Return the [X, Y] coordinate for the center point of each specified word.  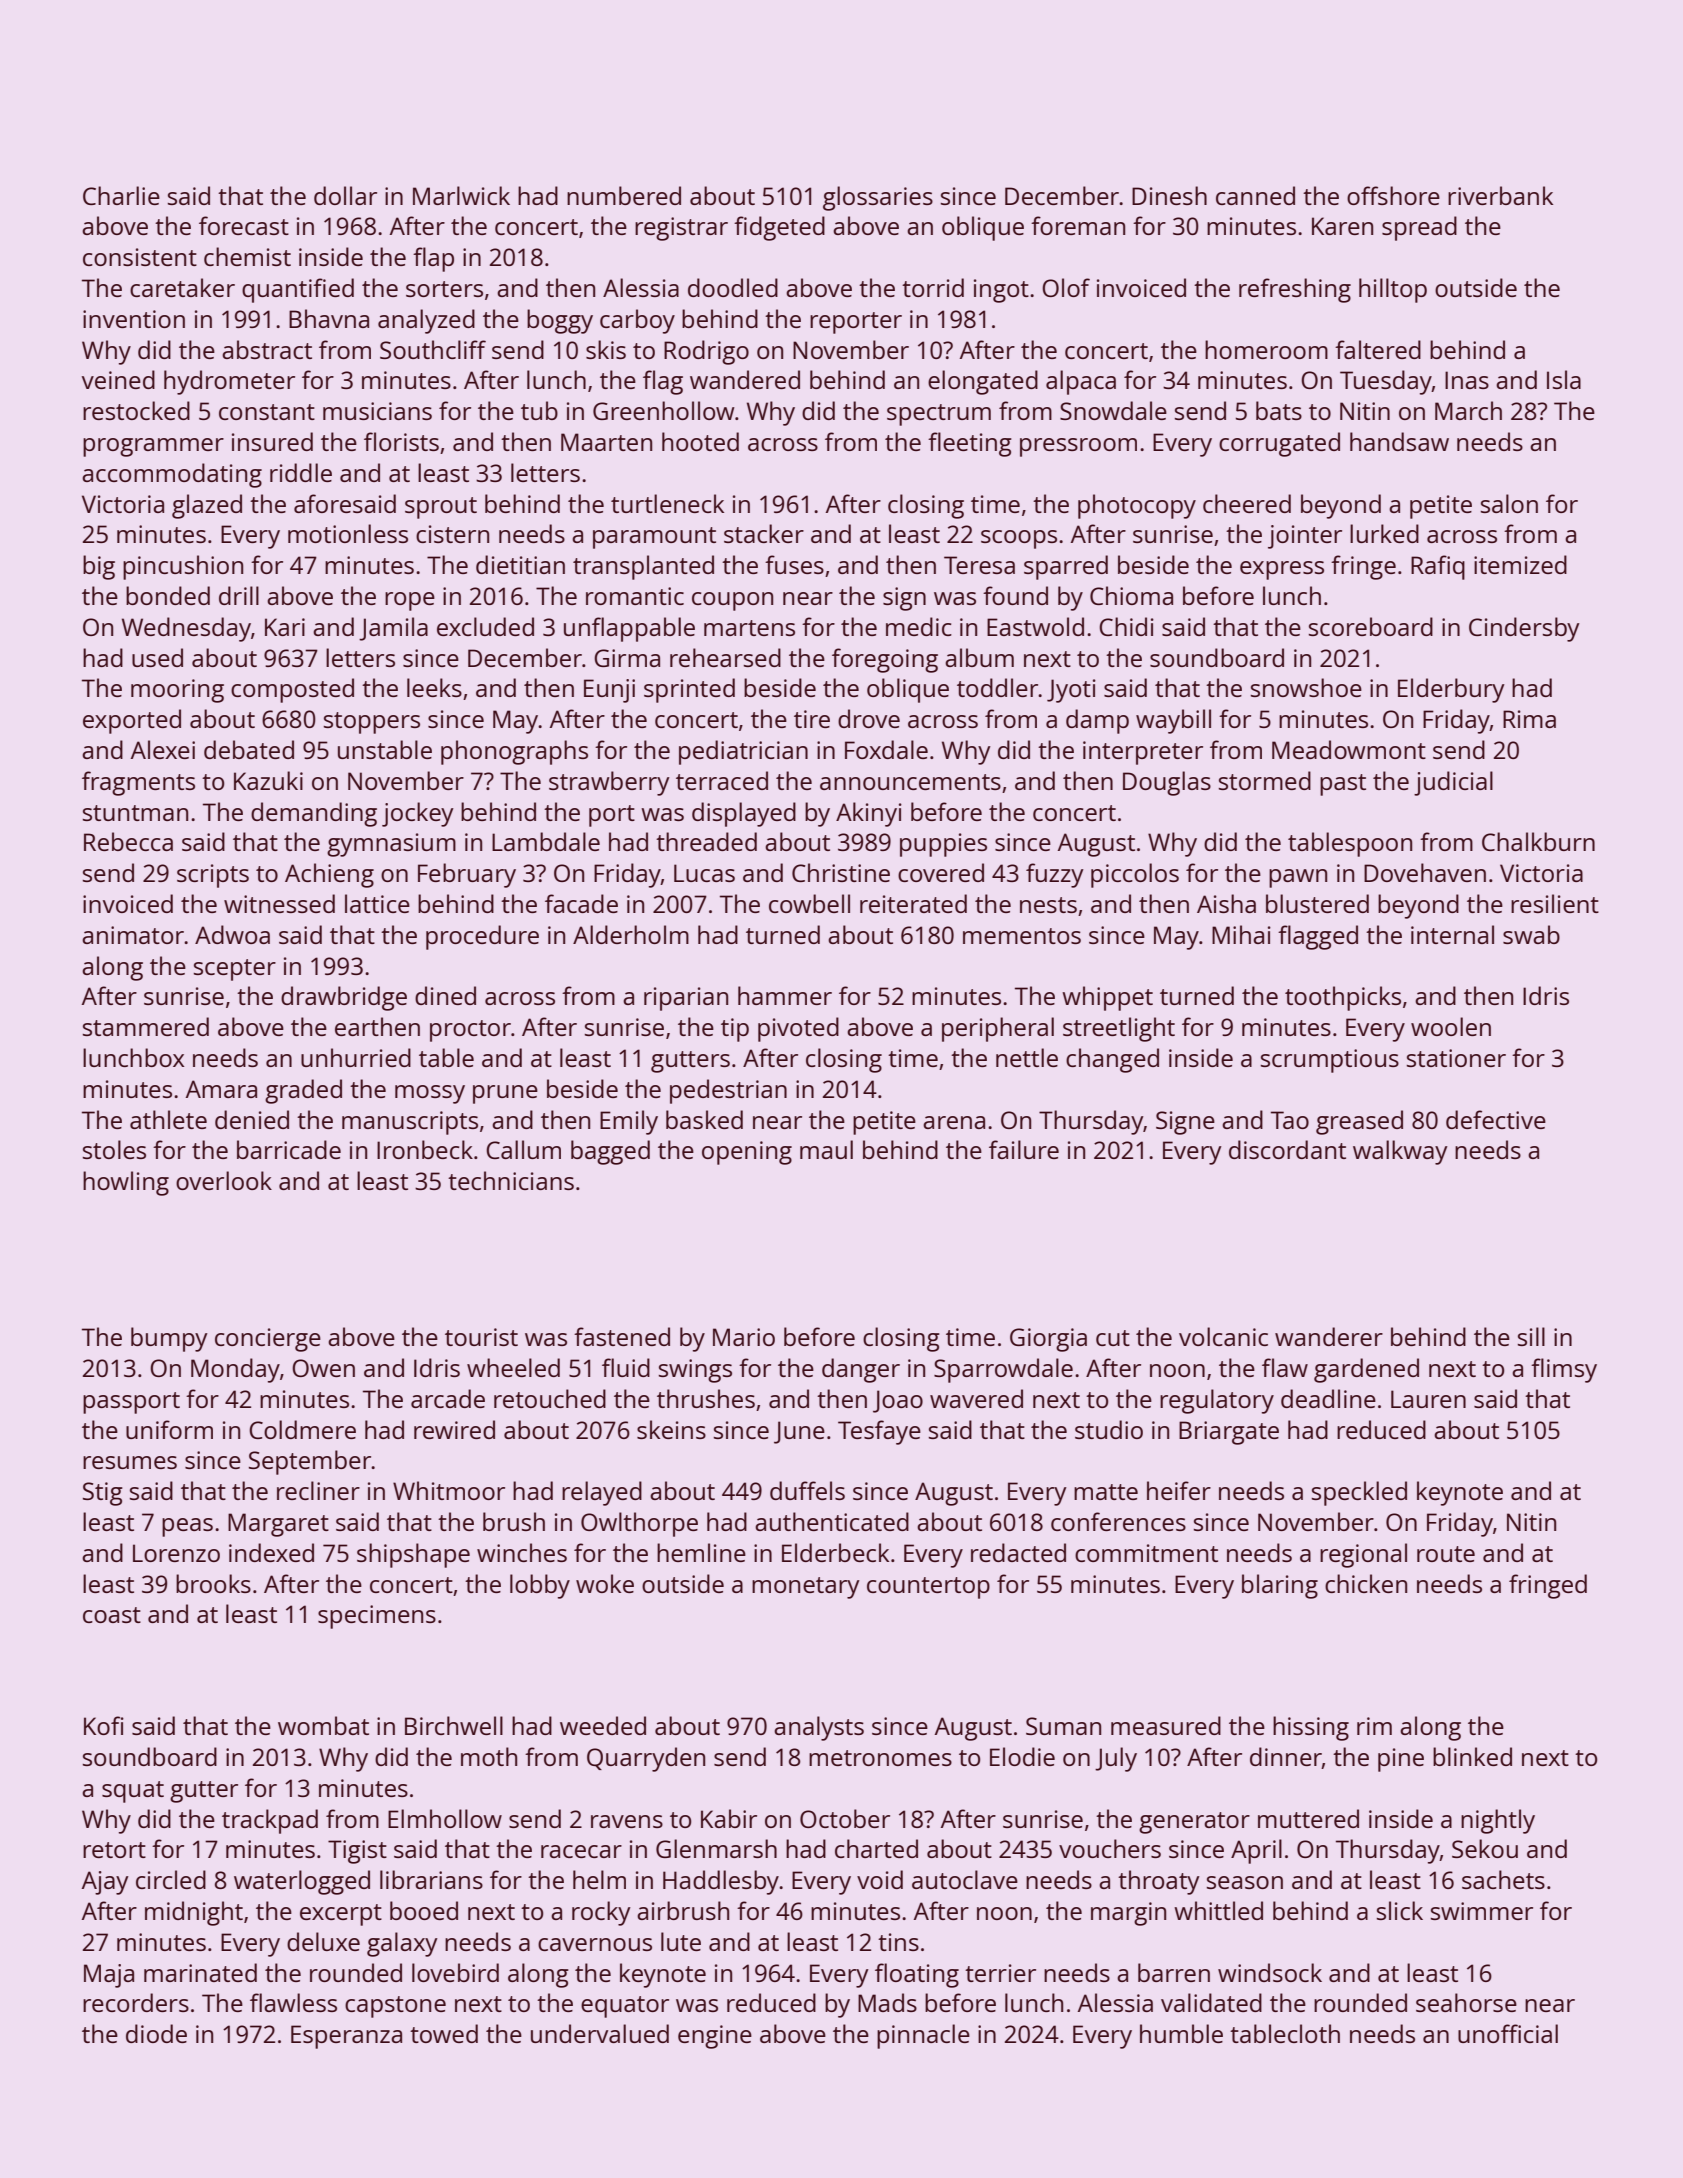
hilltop [1393, 290]
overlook [224, 1180]
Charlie [121, 195]
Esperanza [346, 2037]
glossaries [878, 198]
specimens [377, 1617]
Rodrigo [706, 352]
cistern [452, 534]
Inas [1467, 380]
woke [605, 1583]
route [1446, 1554]
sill [1531, 1336]
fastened [622, 1336]
